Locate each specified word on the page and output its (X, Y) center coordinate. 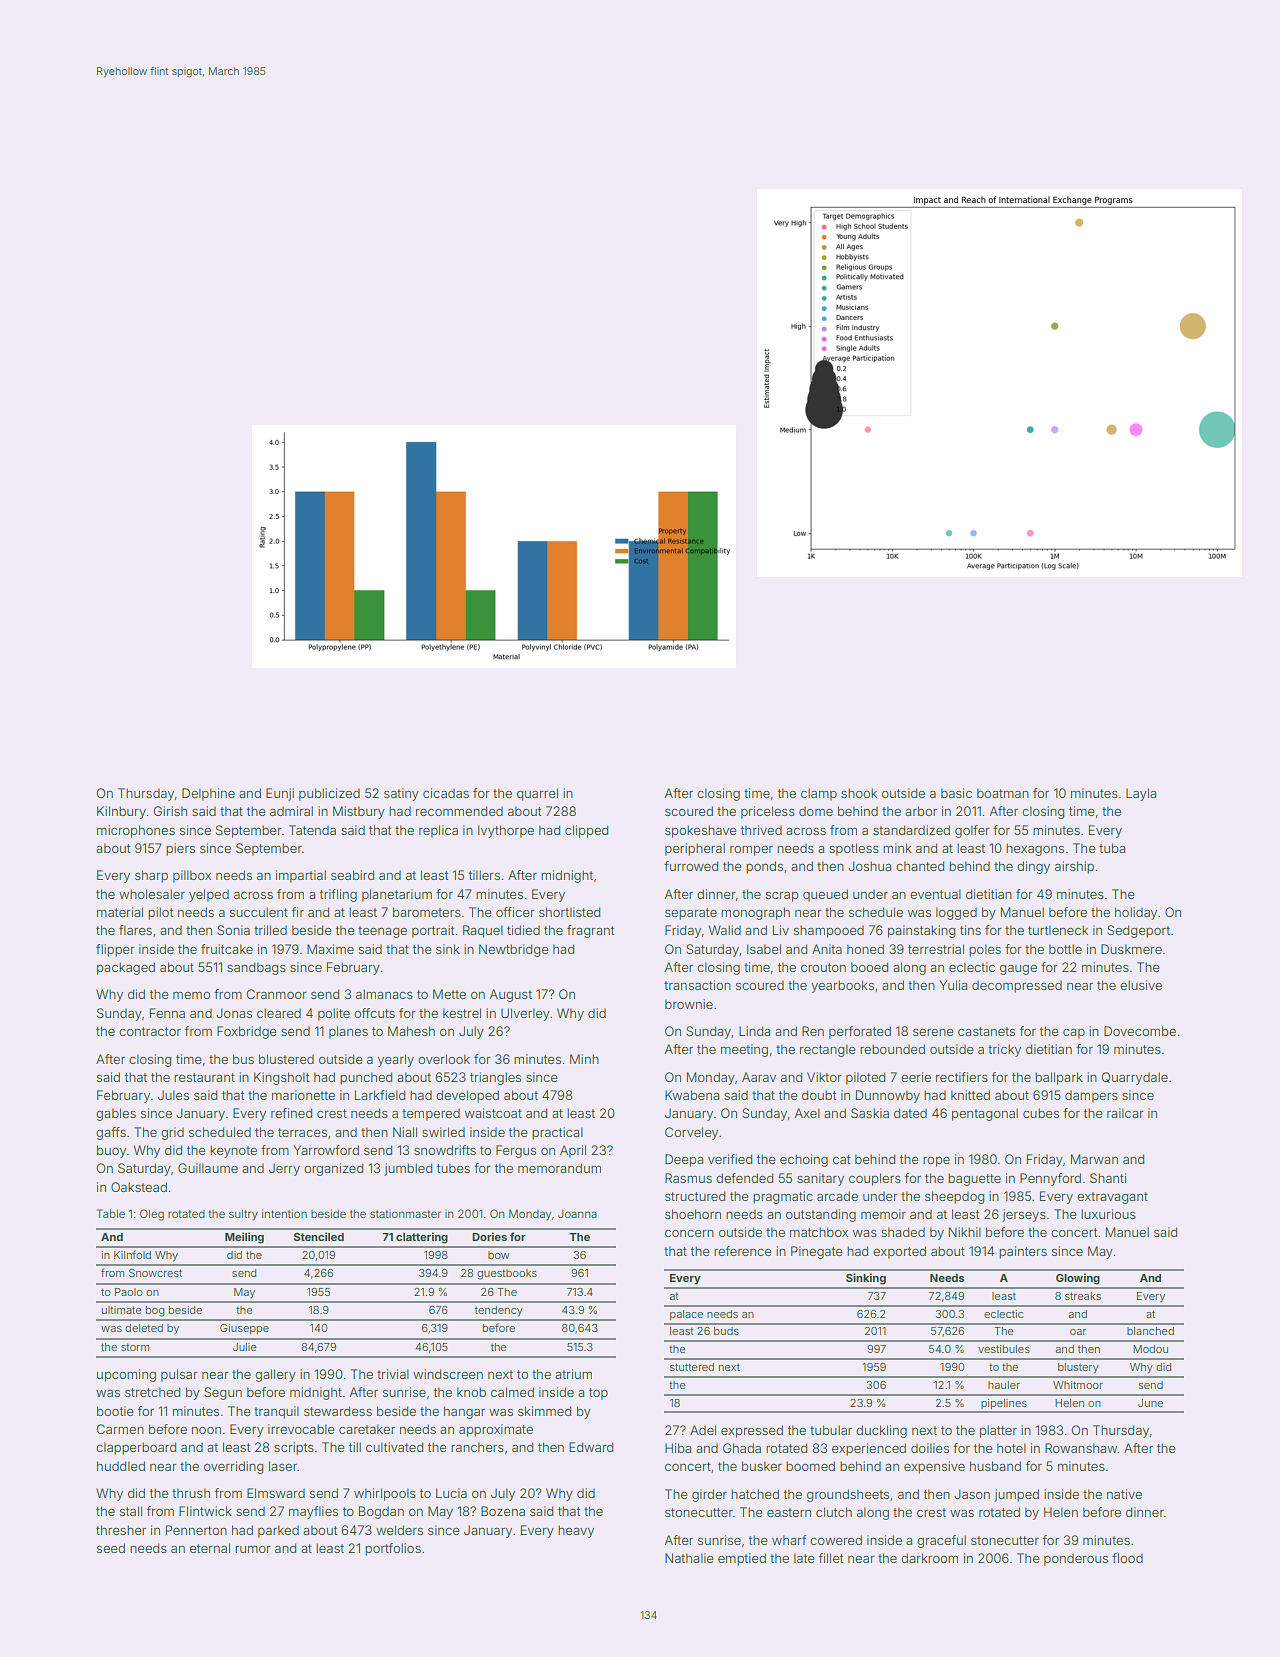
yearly (396, 1060)
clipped (586, 831)
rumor (253, 1549)
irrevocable (301, 1429)
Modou (1150, 1349)
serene (933, 1032)
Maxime (330, 949)
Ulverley (525, 1014)
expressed (752, 1431)
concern (689, 1233)
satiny (401, 794)
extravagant (1112, 1198)
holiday (1136, 913)
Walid (725, 930)
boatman (1003, 793)
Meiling (244, 1238)
